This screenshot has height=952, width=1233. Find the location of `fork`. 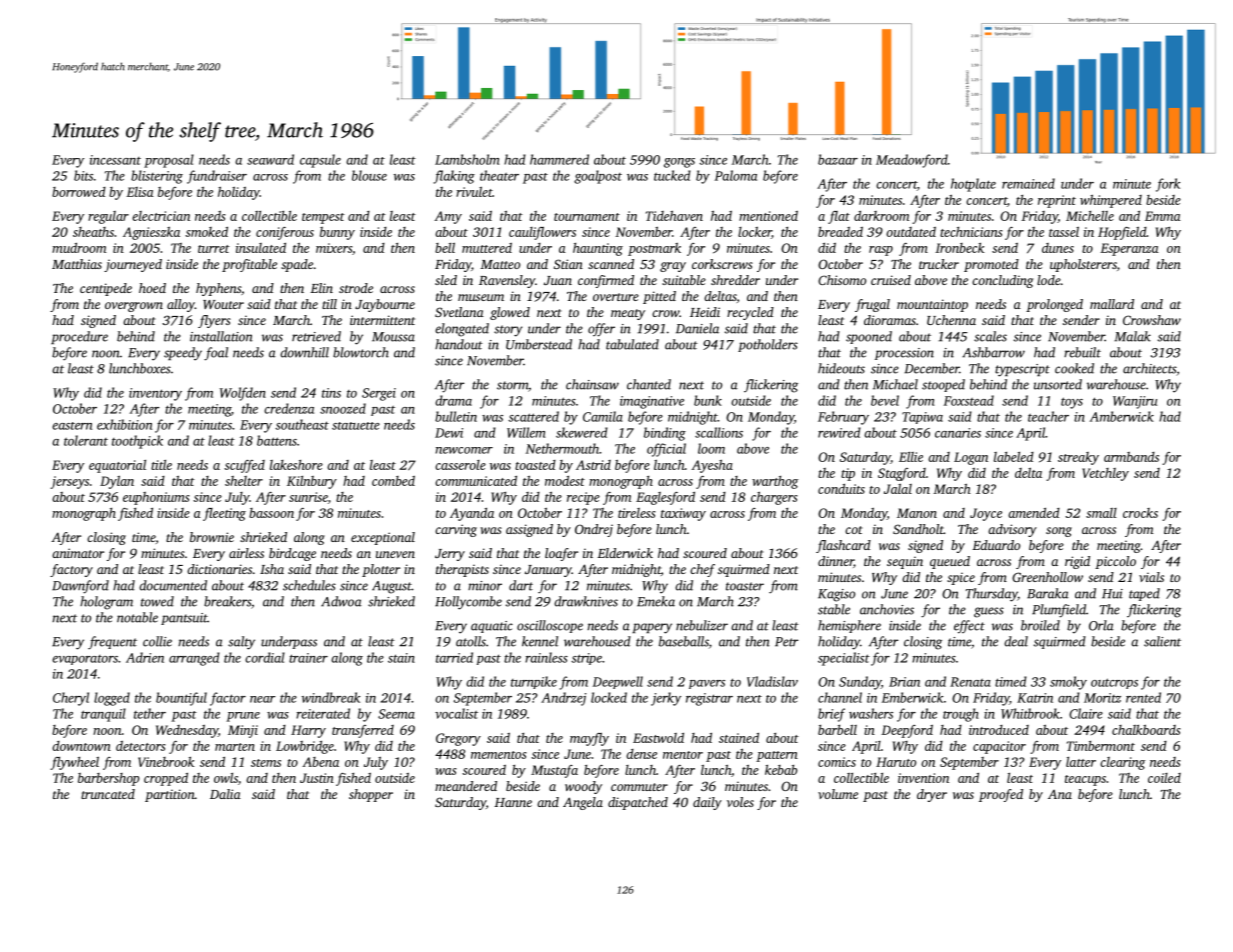

fork is located at coordinates (1168, 185).
